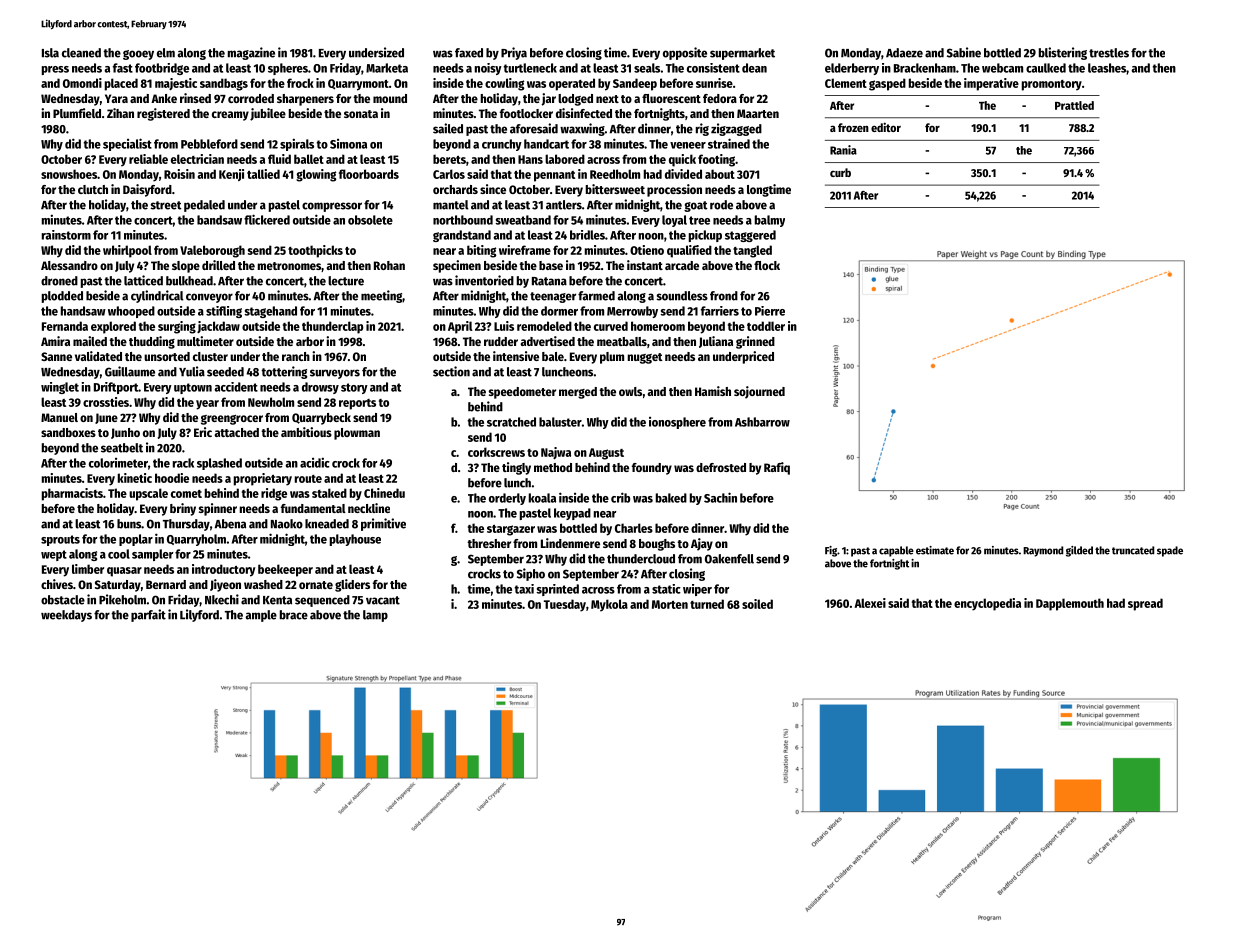  Describe the element at coordinates (755, 342) in the screenshot. I see `grinned` at that location.
